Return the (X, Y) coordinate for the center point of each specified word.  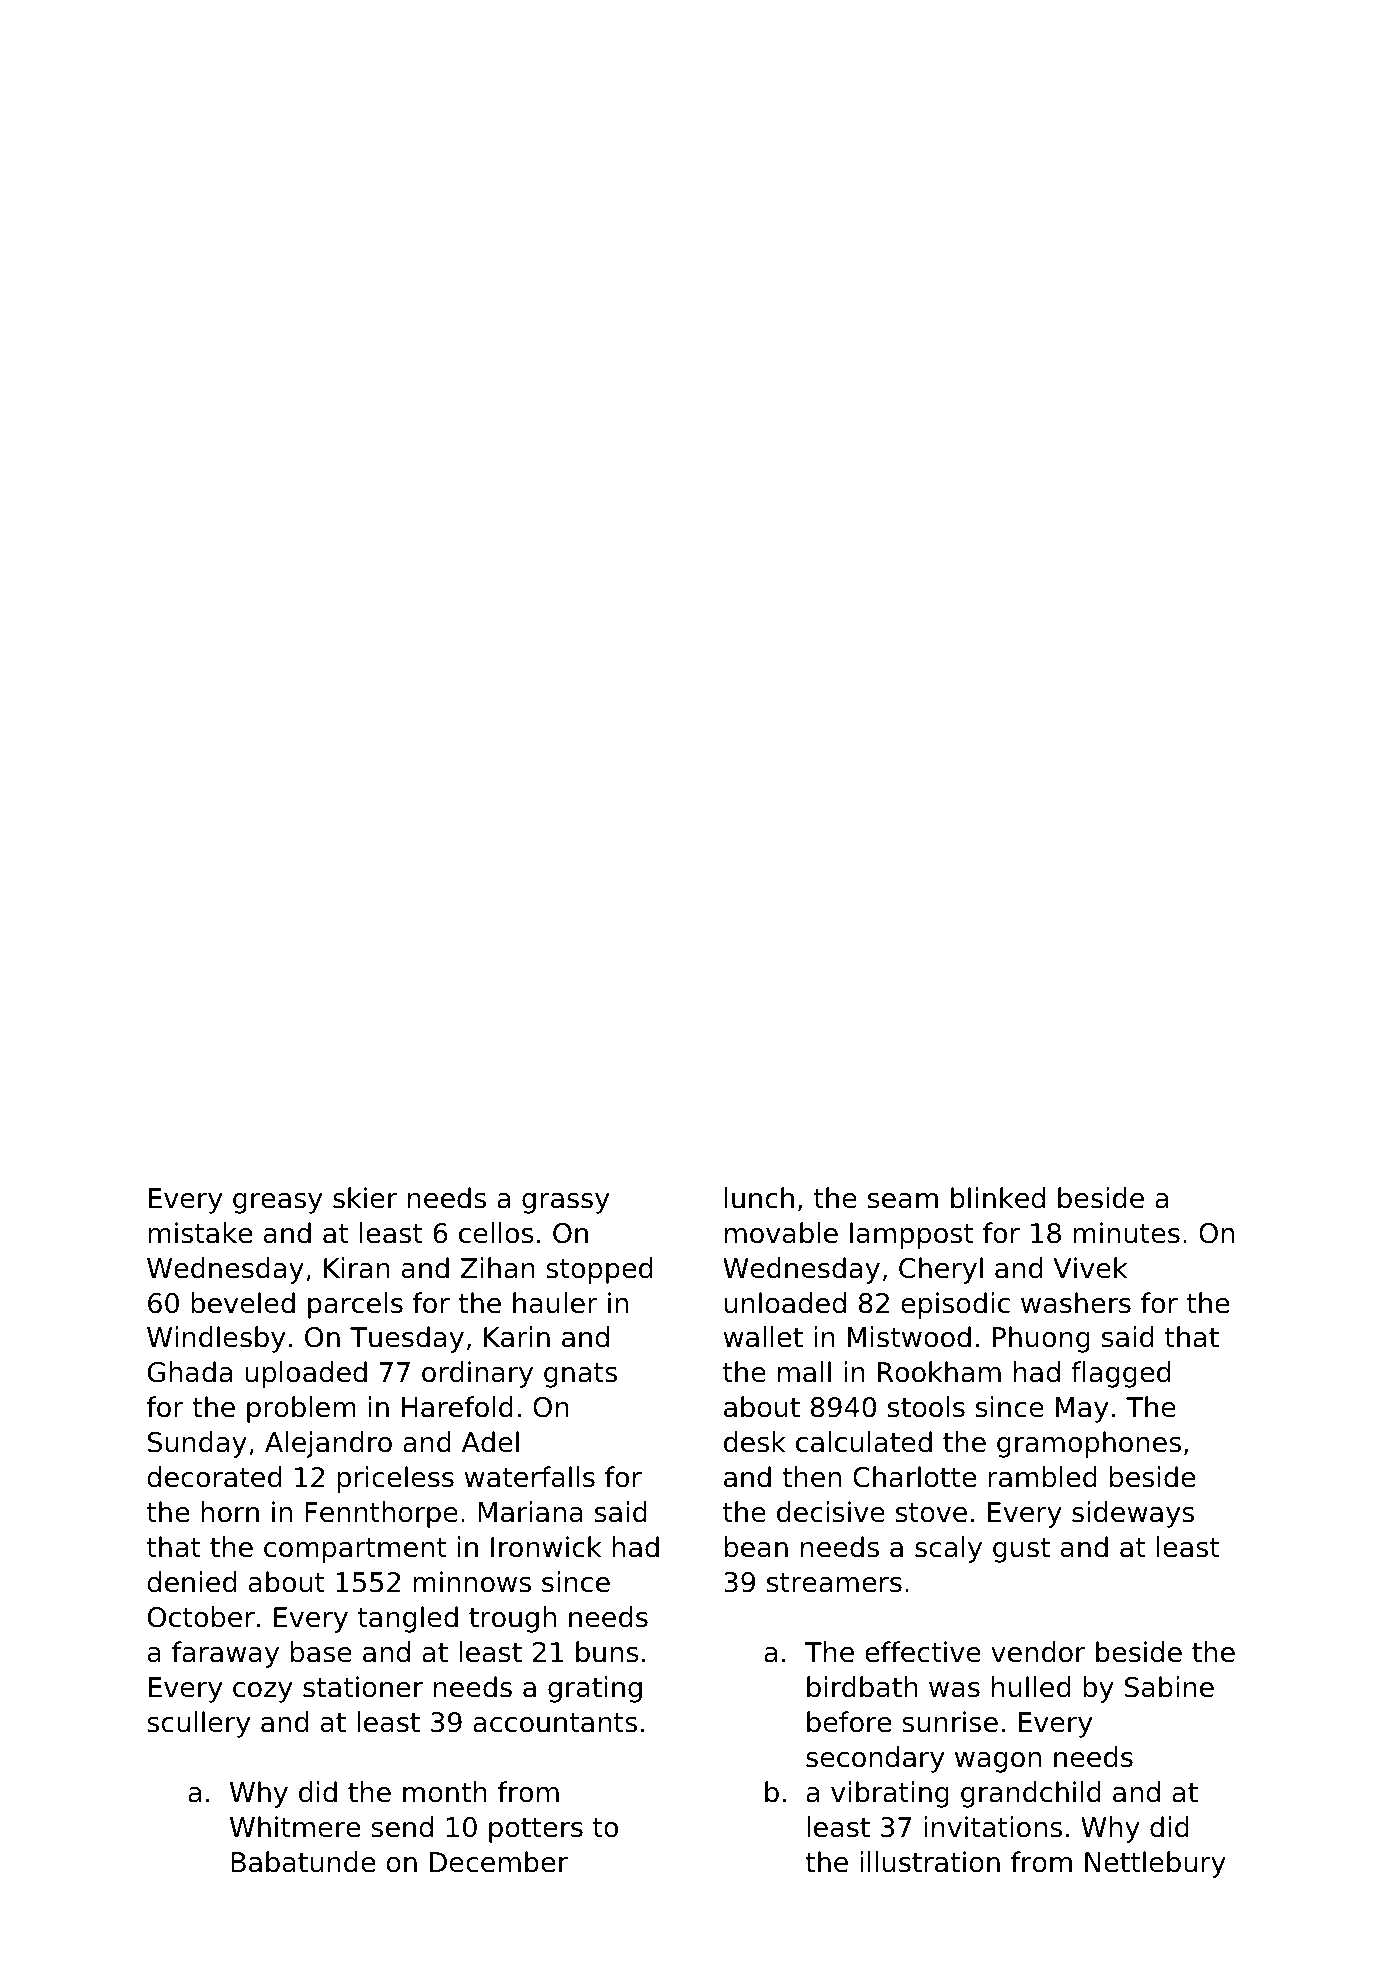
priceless (395, 1479)
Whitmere (295, 1827)
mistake (200, 1233)
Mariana (530, 1512)
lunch (759, 1198)
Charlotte (914, 1477)
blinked (998, 1198)
